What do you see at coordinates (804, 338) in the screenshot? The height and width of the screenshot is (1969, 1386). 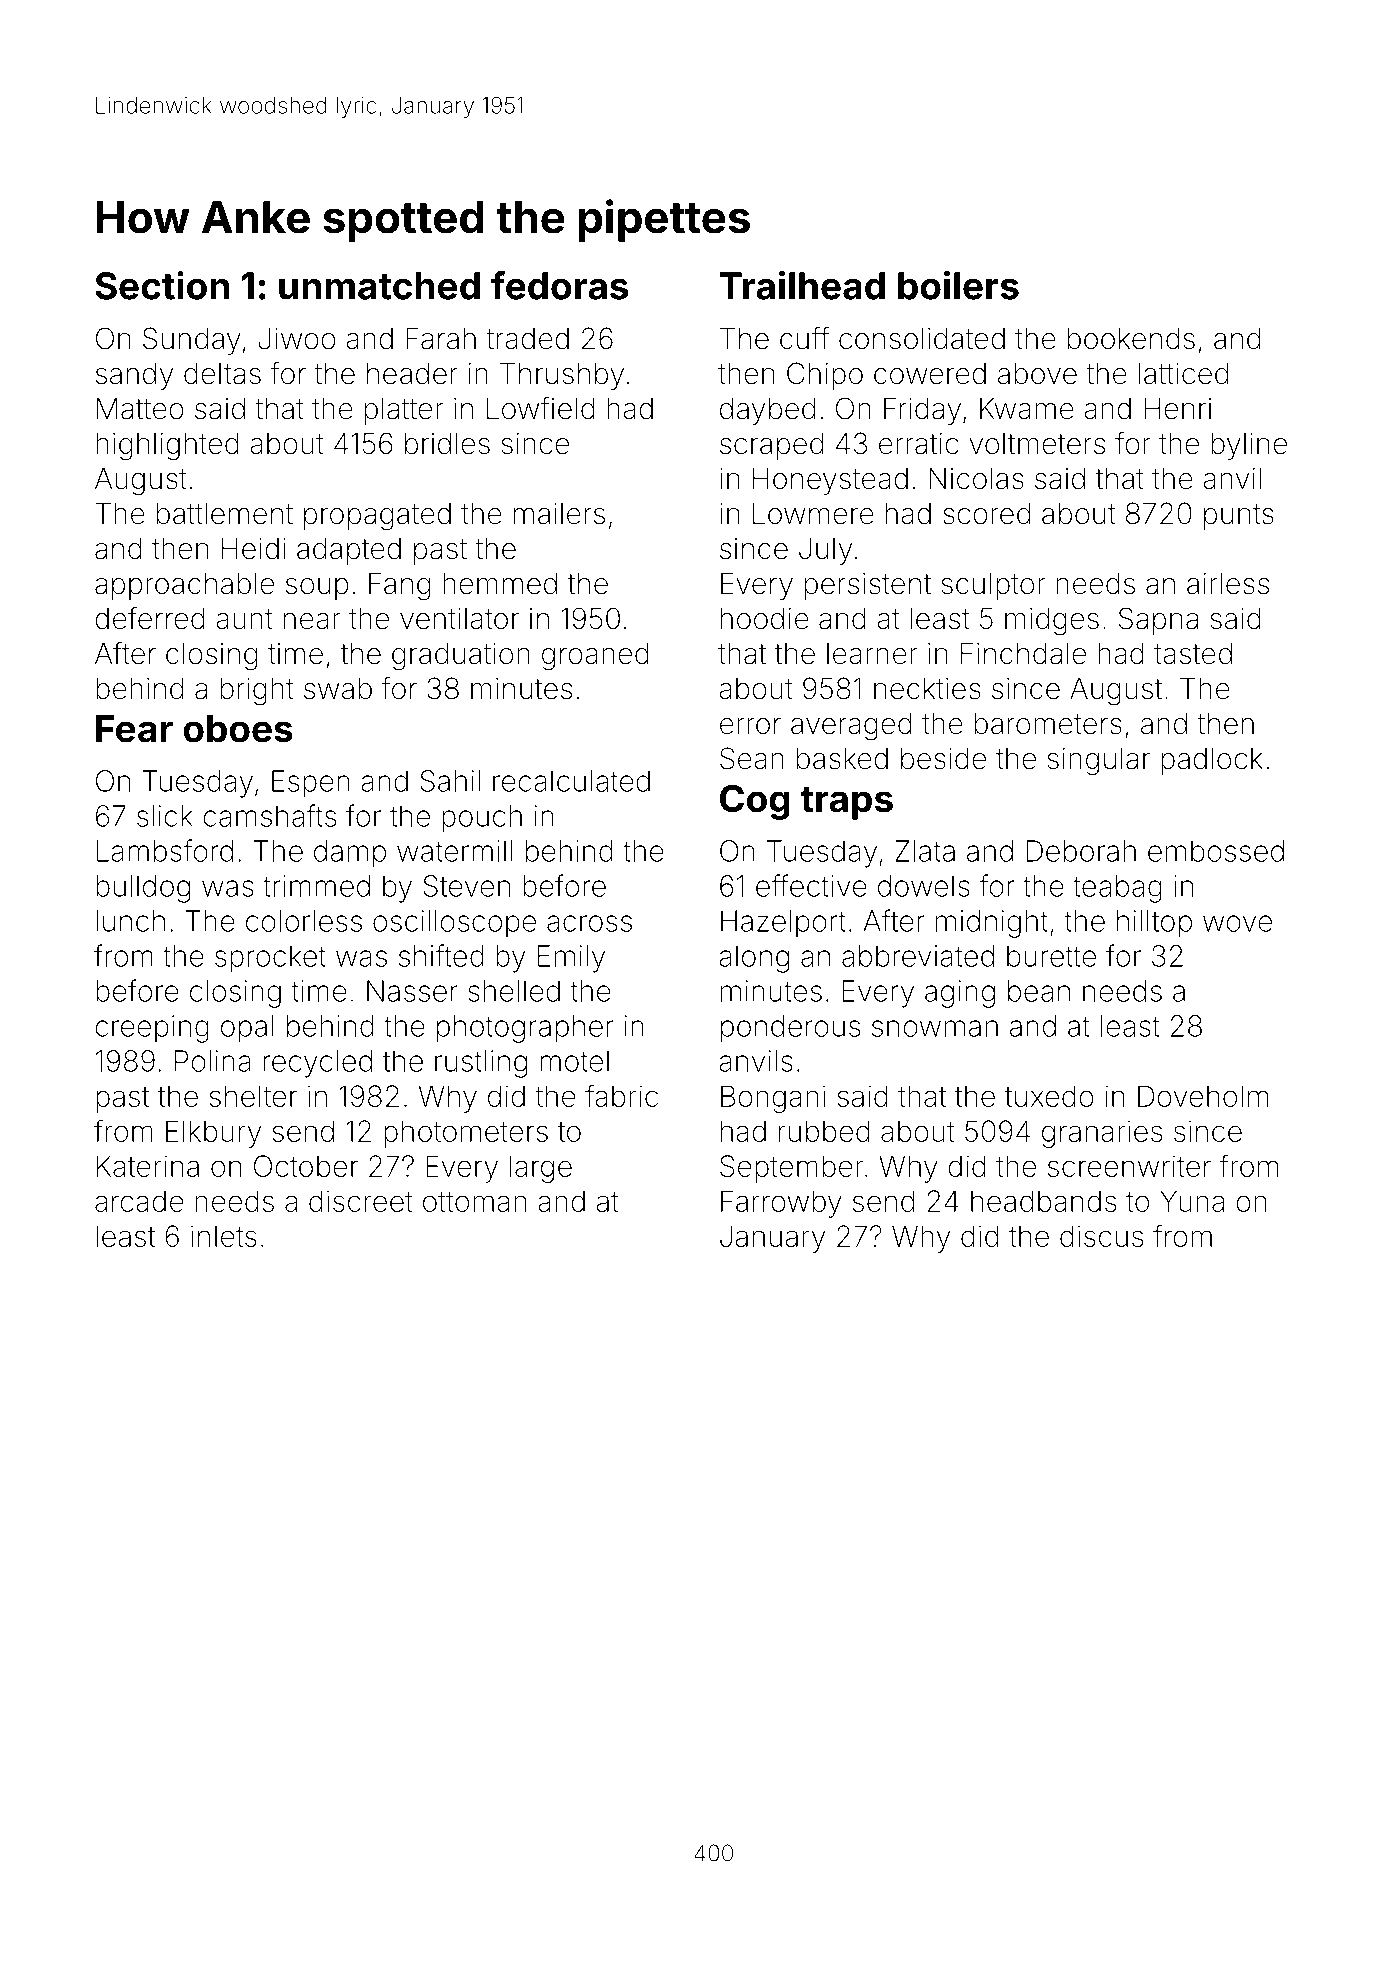 I see `cuff` at bounding box center [804, 338].
